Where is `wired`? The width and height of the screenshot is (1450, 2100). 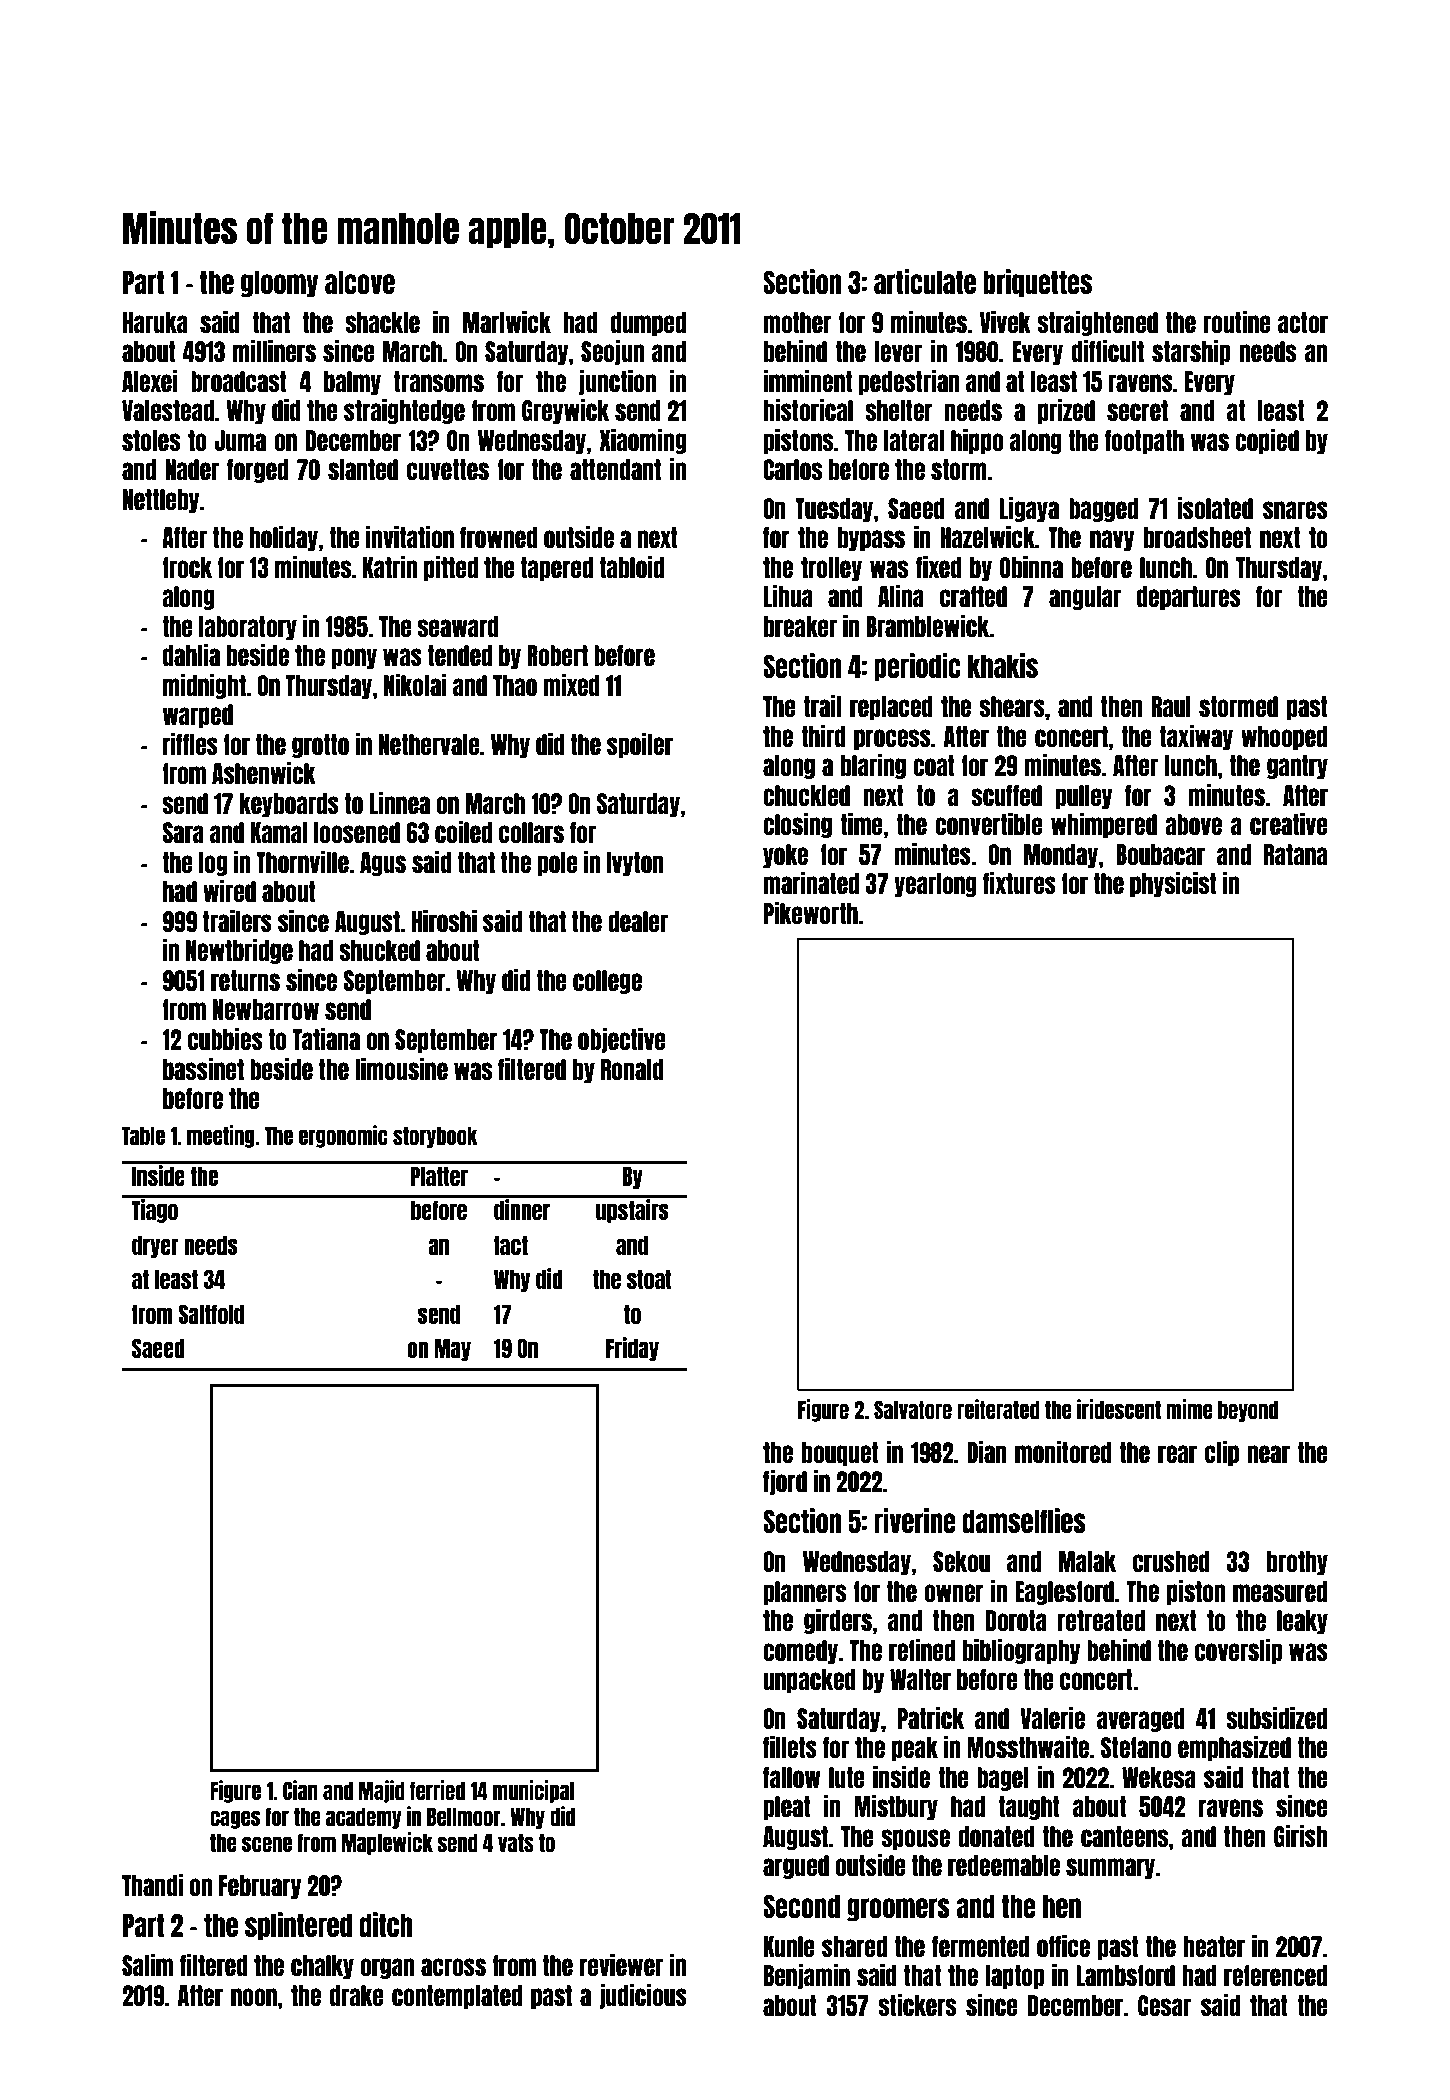
wired is located at coordinates (229, 891).
